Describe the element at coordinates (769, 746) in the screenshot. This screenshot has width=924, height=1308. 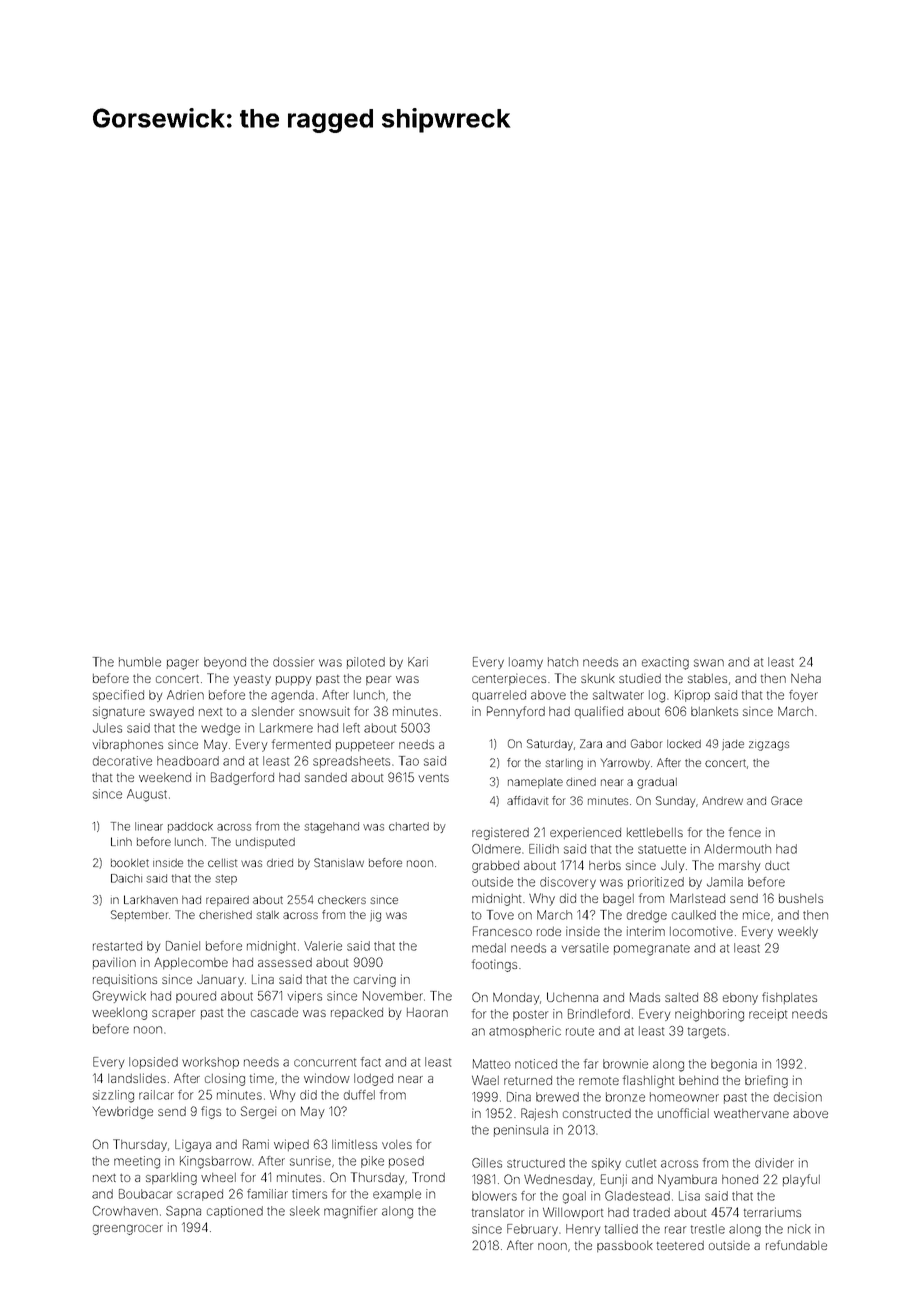
I see `zigzags` at that location.
